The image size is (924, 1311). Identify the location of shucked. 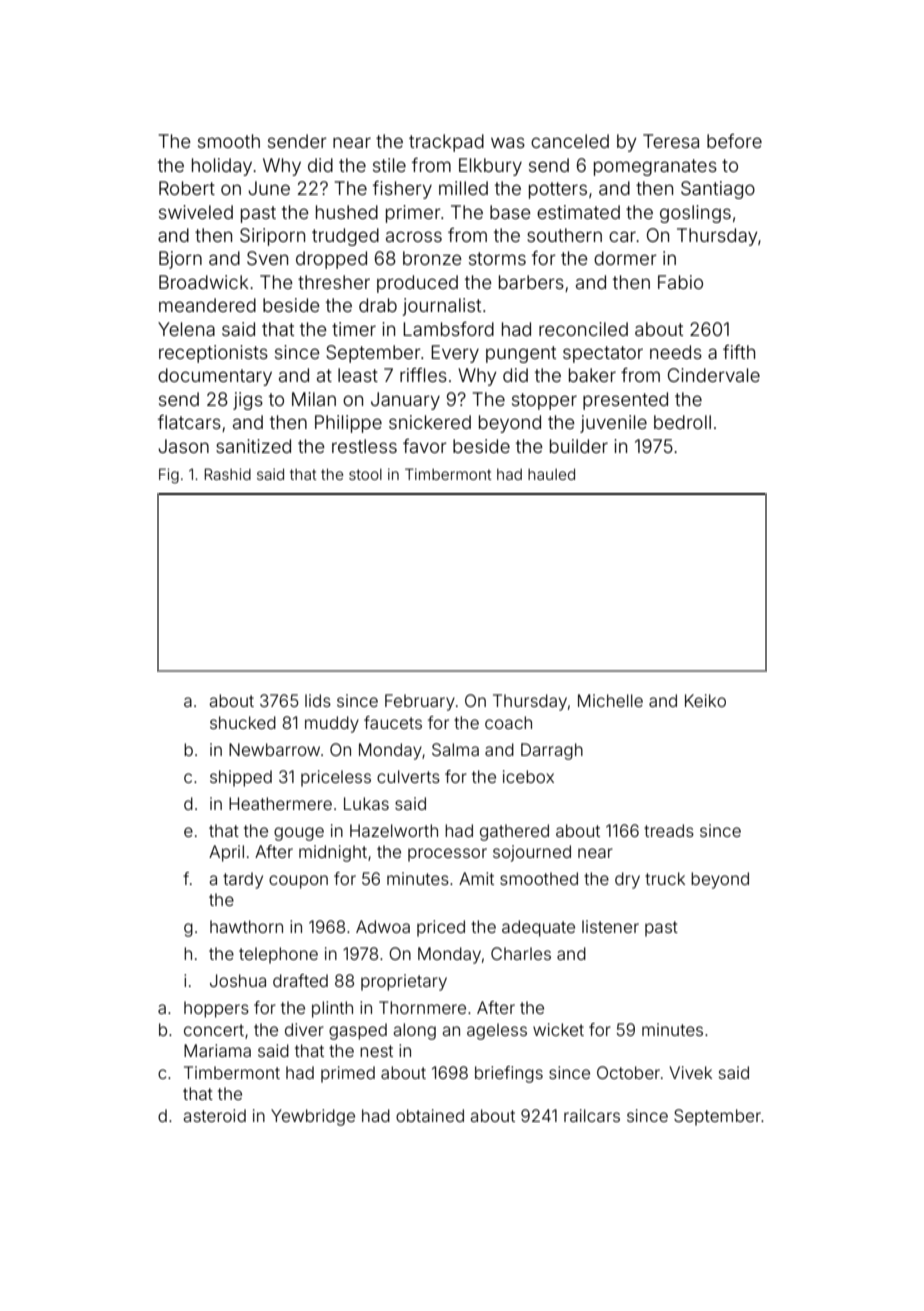
(243, 722).
